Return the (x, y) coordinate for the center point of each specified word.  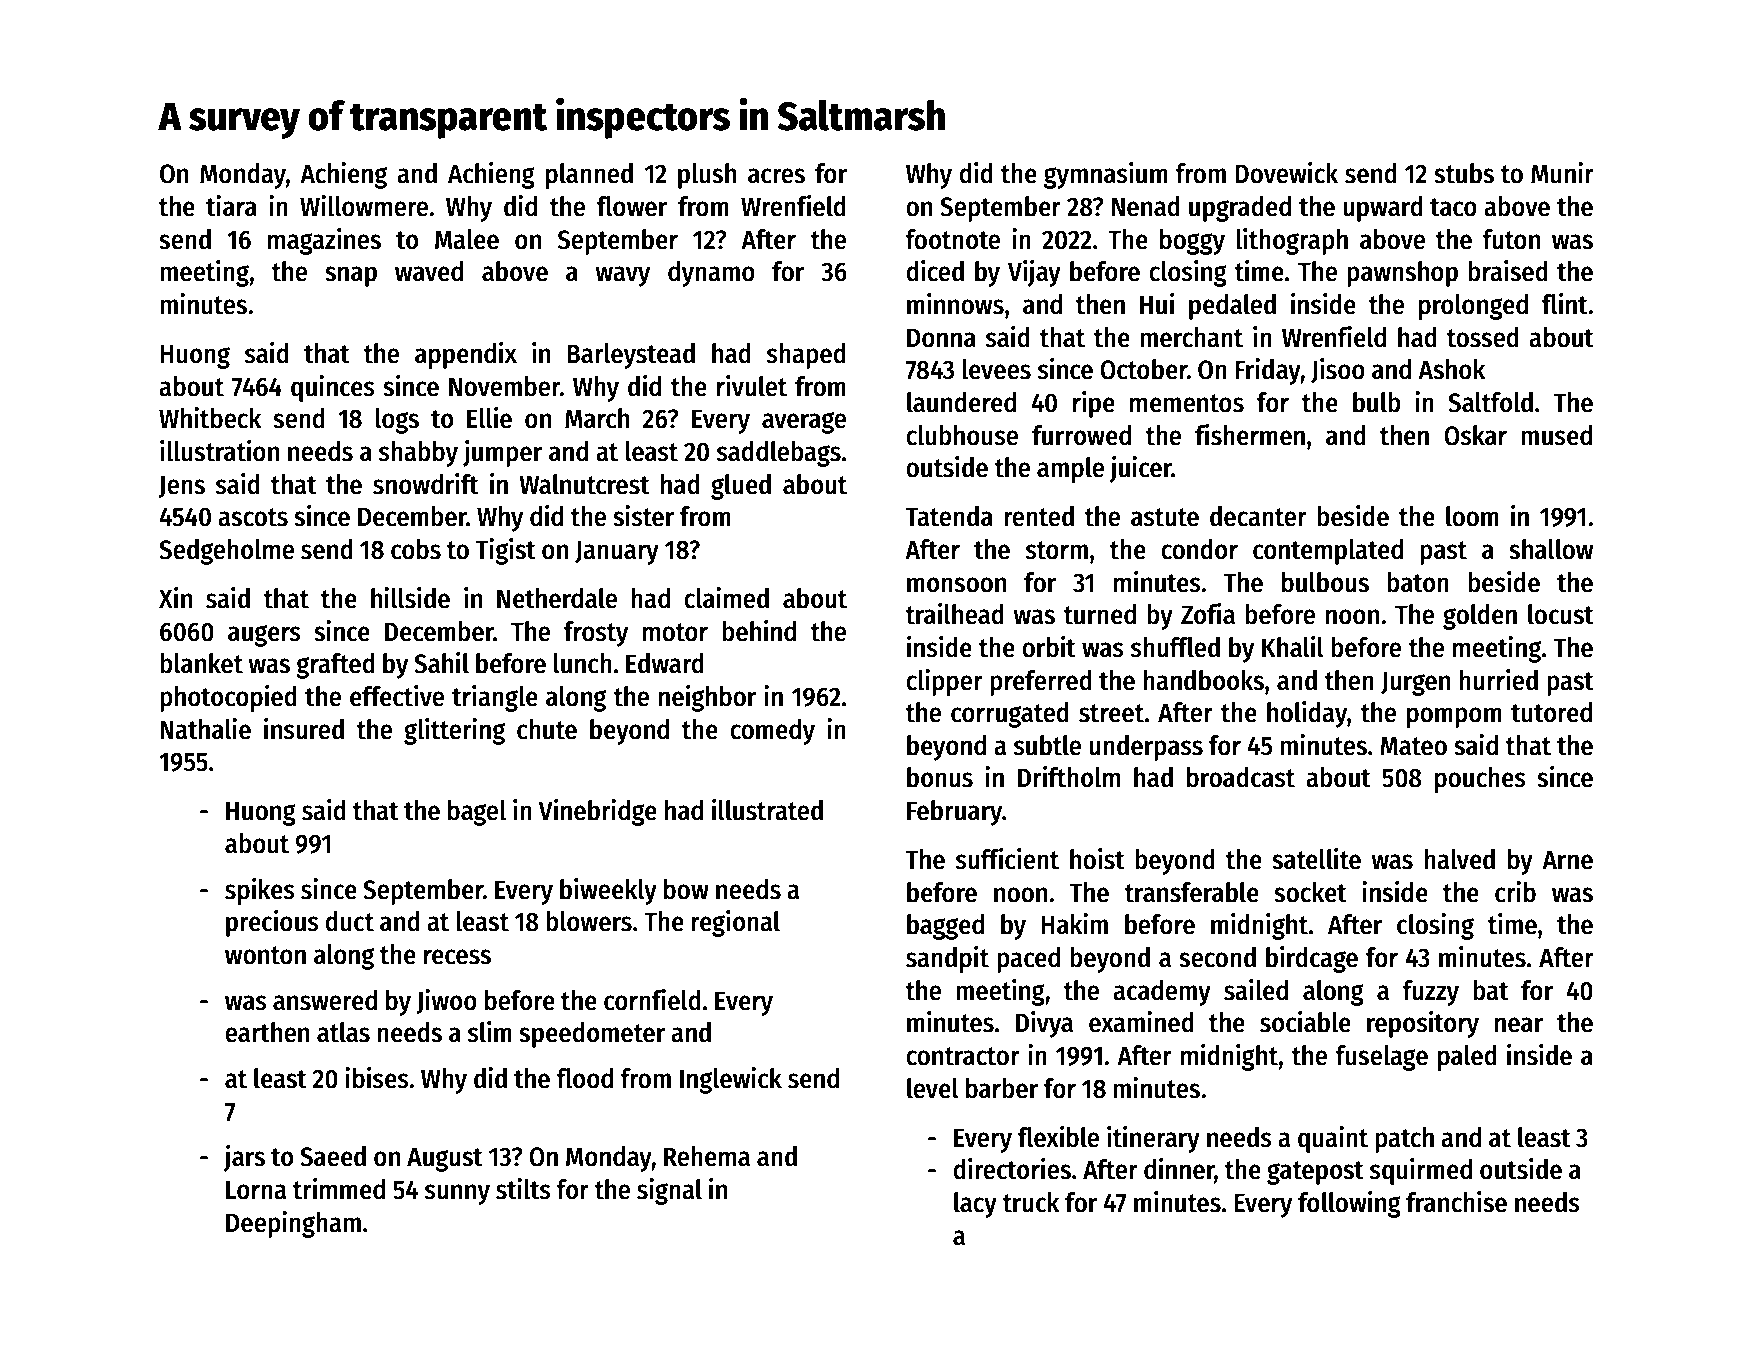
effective (397, 696)
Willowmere (364, 206)
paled (1467, 1058)
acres (776, 176)
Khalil (1293, 647)
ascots (253, 517)
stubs (1464, 173)
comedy (772, 732)
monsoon (956, 585)
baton (1418, 582)
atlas (343, 1032)
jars (244, 1158)
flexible (1058, 1137)
